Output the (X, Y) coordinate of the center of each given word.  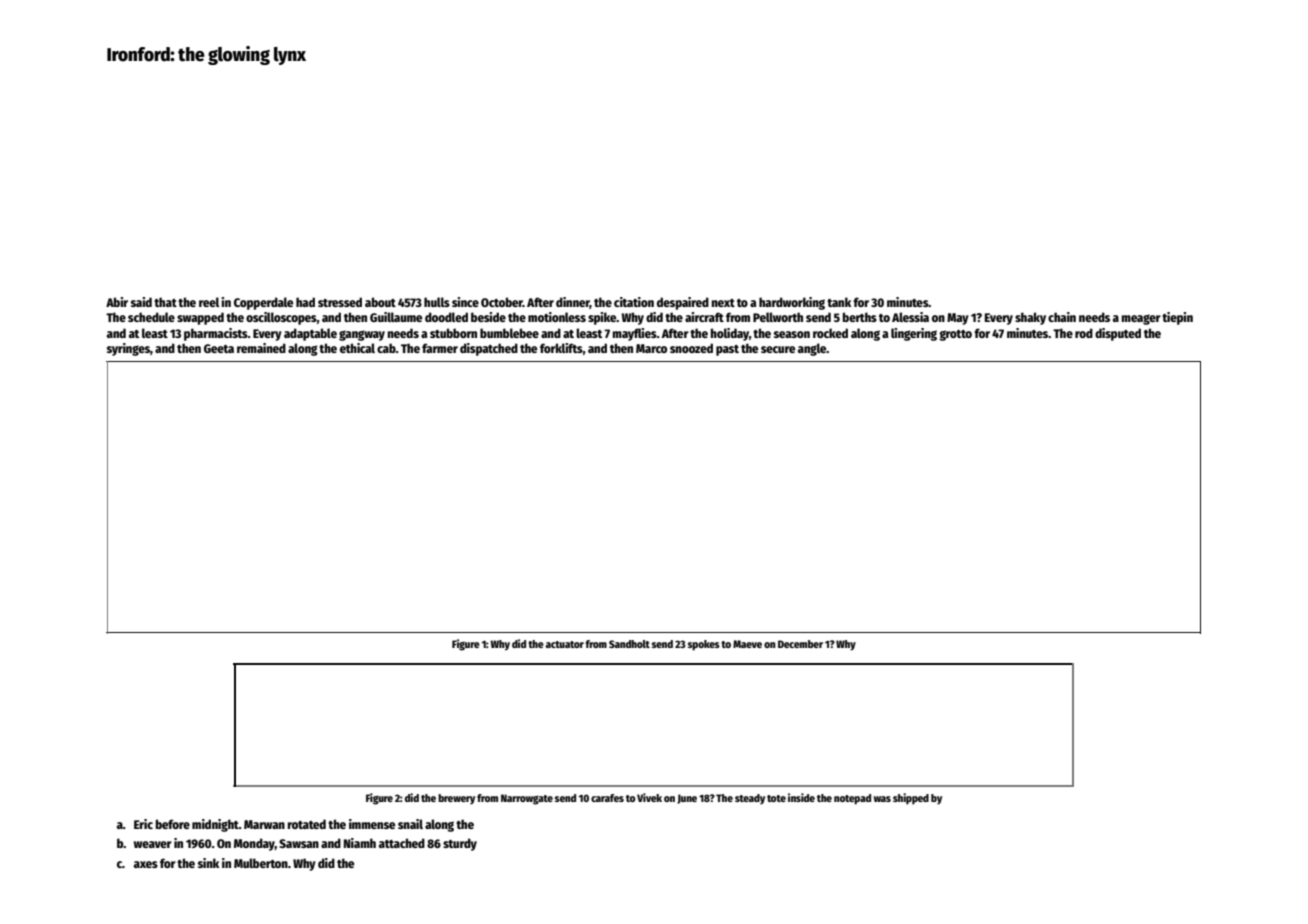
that (165, 302)
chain (1062, 317)
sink (208, 863)
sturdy (460, 844)
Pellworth (778, 317)
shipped (911, 799)
